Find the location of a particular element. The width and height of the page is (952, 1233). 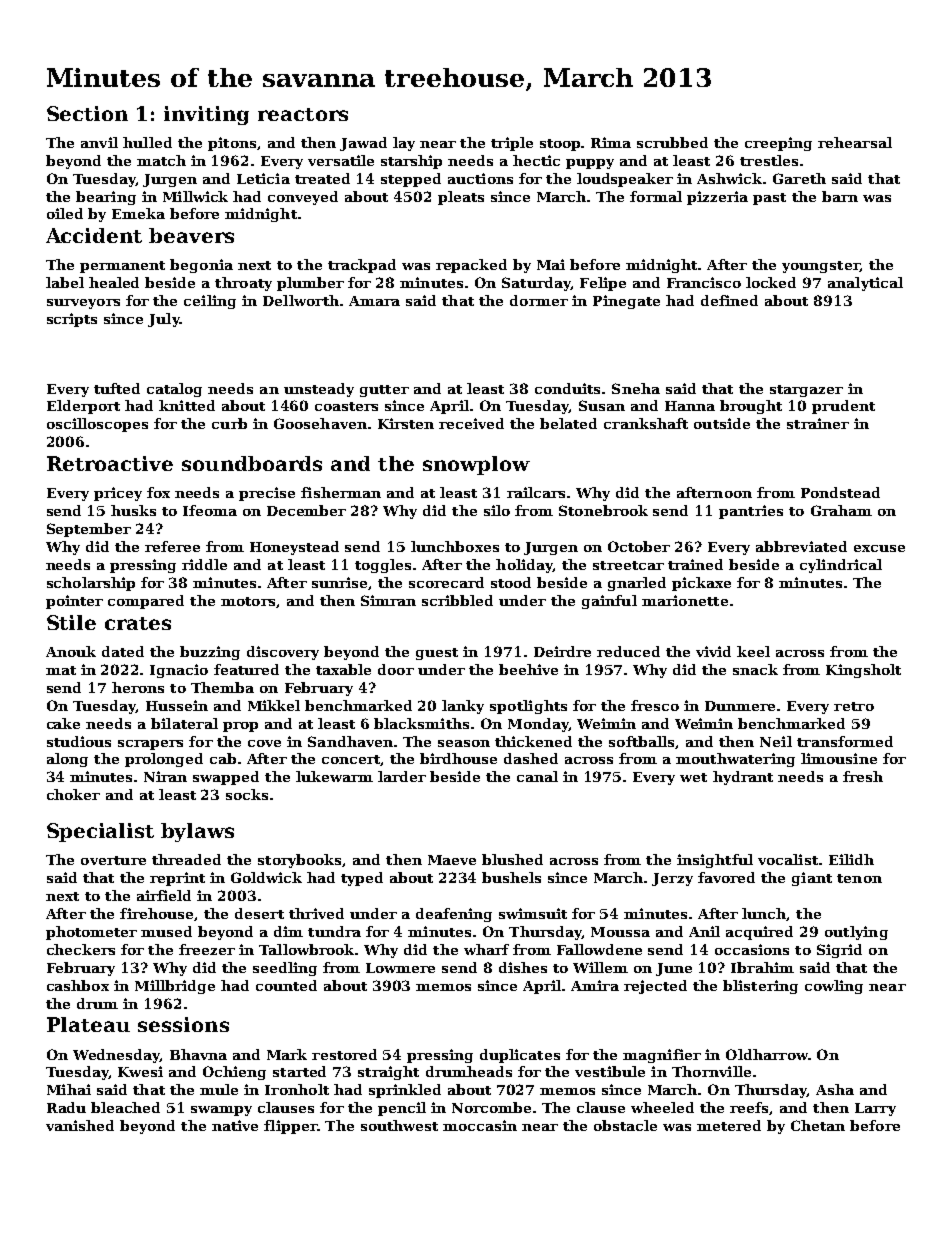

Stonebrook is located at coordinates (603, 510).
